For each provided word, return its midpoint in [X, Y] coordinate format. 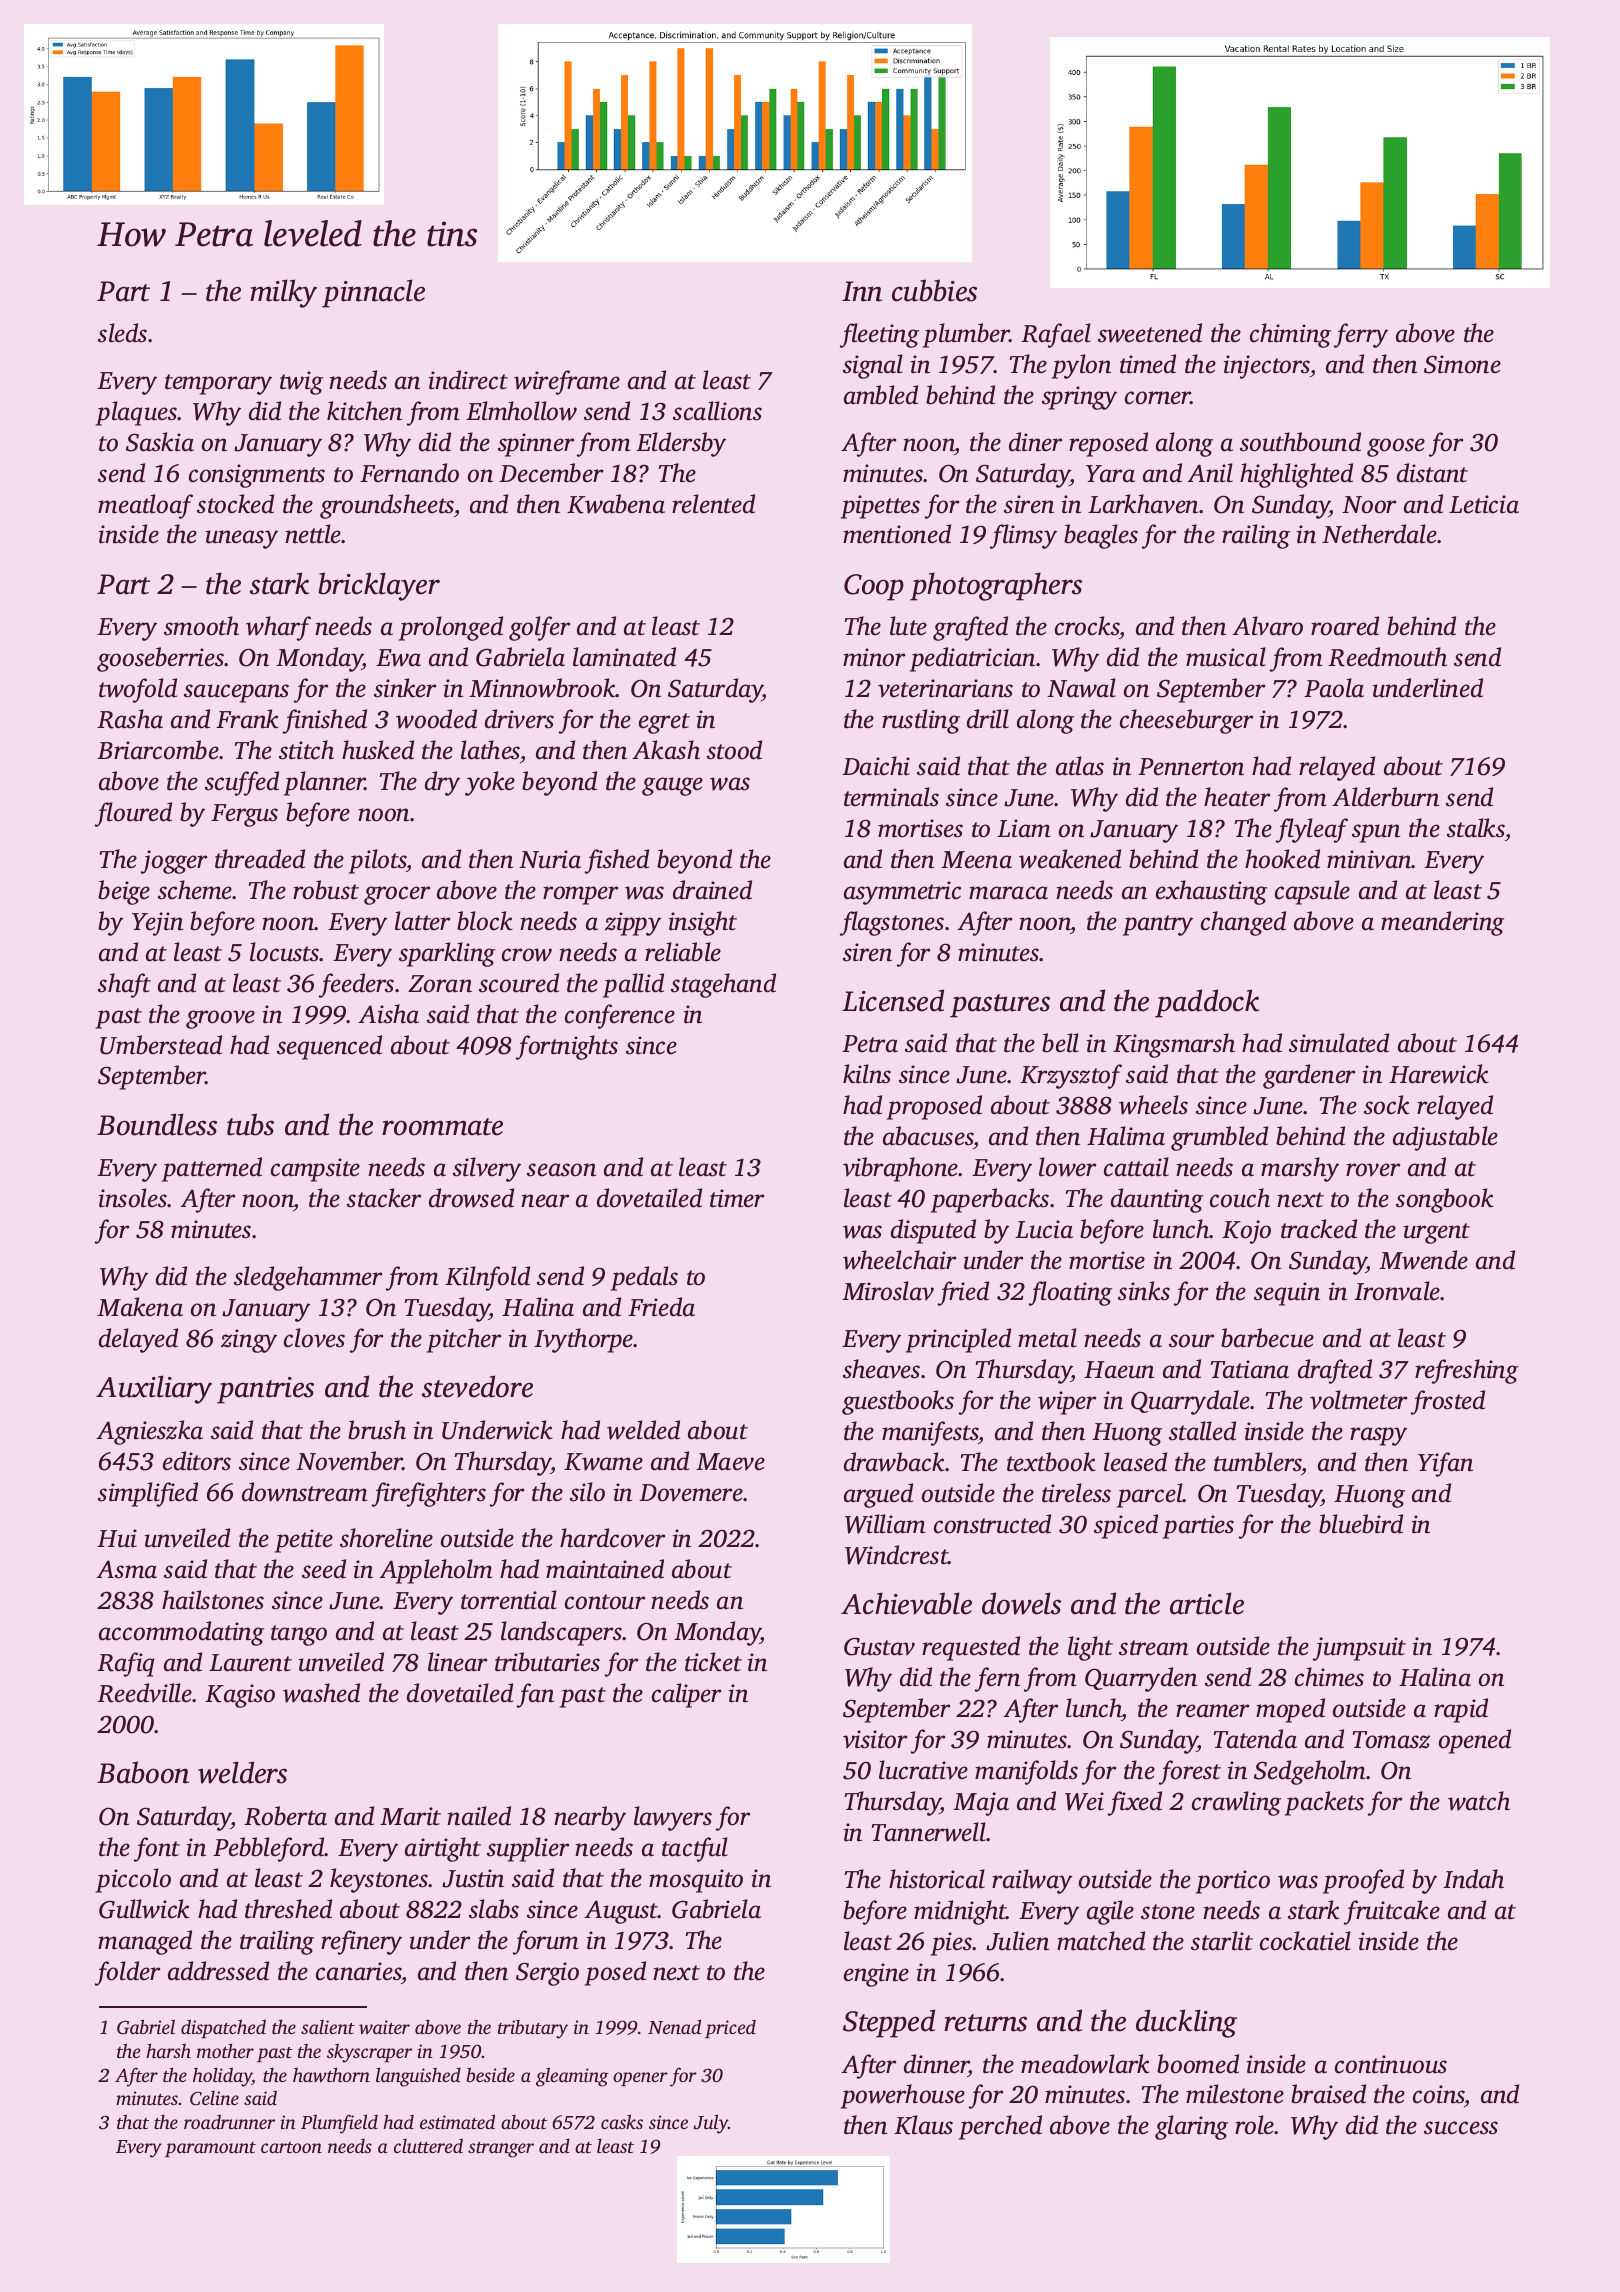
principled [958, 1340]
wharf [278, 628]
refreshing [1466, 1371]
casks [622, 2121]
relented [713, 504]
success [1461, 2128]
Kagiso [240, 1696]
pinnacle [373, 293]
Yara [1110, 474]
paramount [210, 2149]
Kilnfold [487, 1278]
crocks [1087, 627]
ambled [881, 395]
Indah [1473, 1879]
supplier [528, 1849]
